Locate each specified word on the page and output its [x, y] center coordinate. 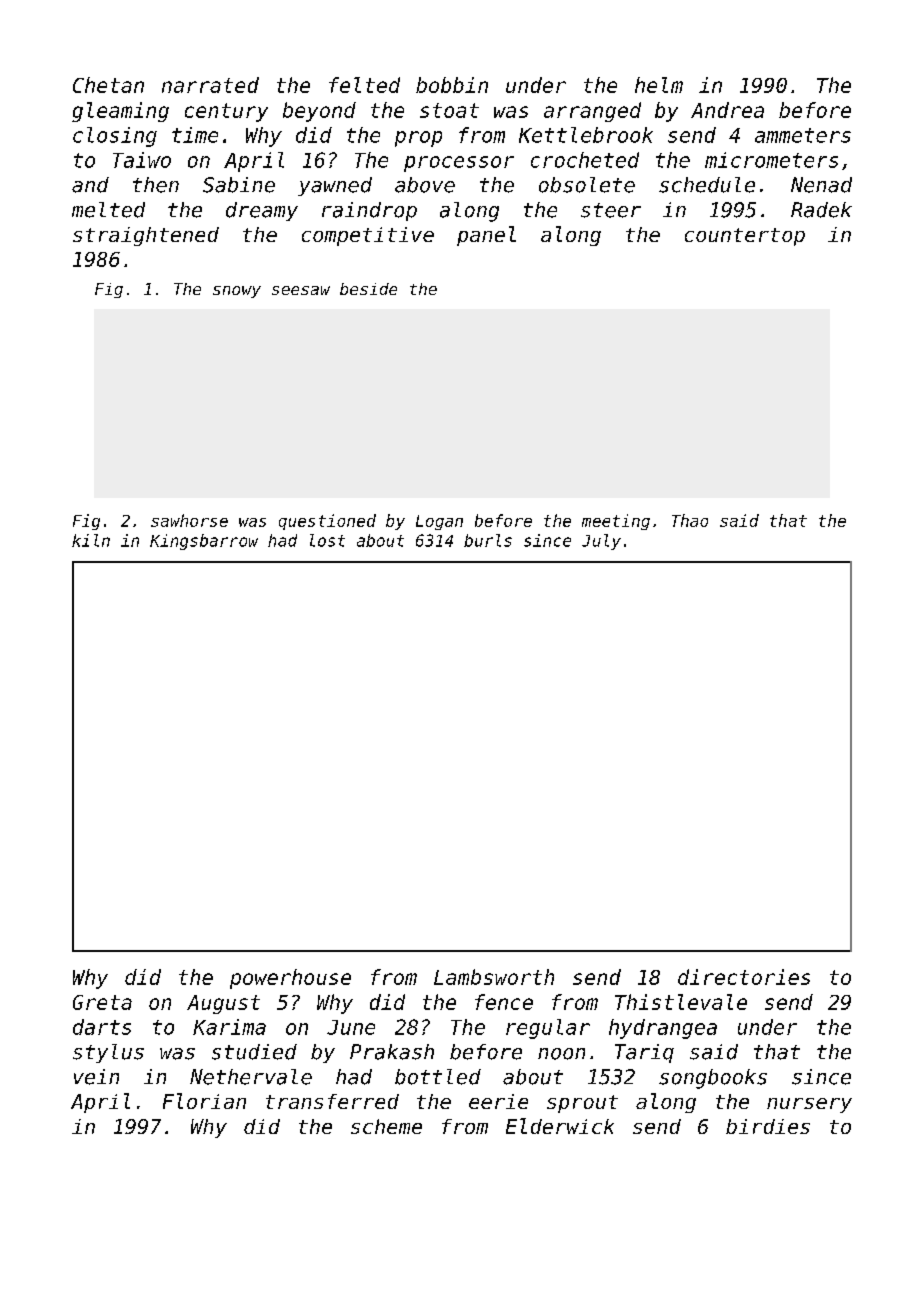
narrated [210, 85]
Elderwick [560, 1126]
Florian [204, 1101]
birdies [768, 1126]
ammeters [803, 135]
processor [459, 164]
